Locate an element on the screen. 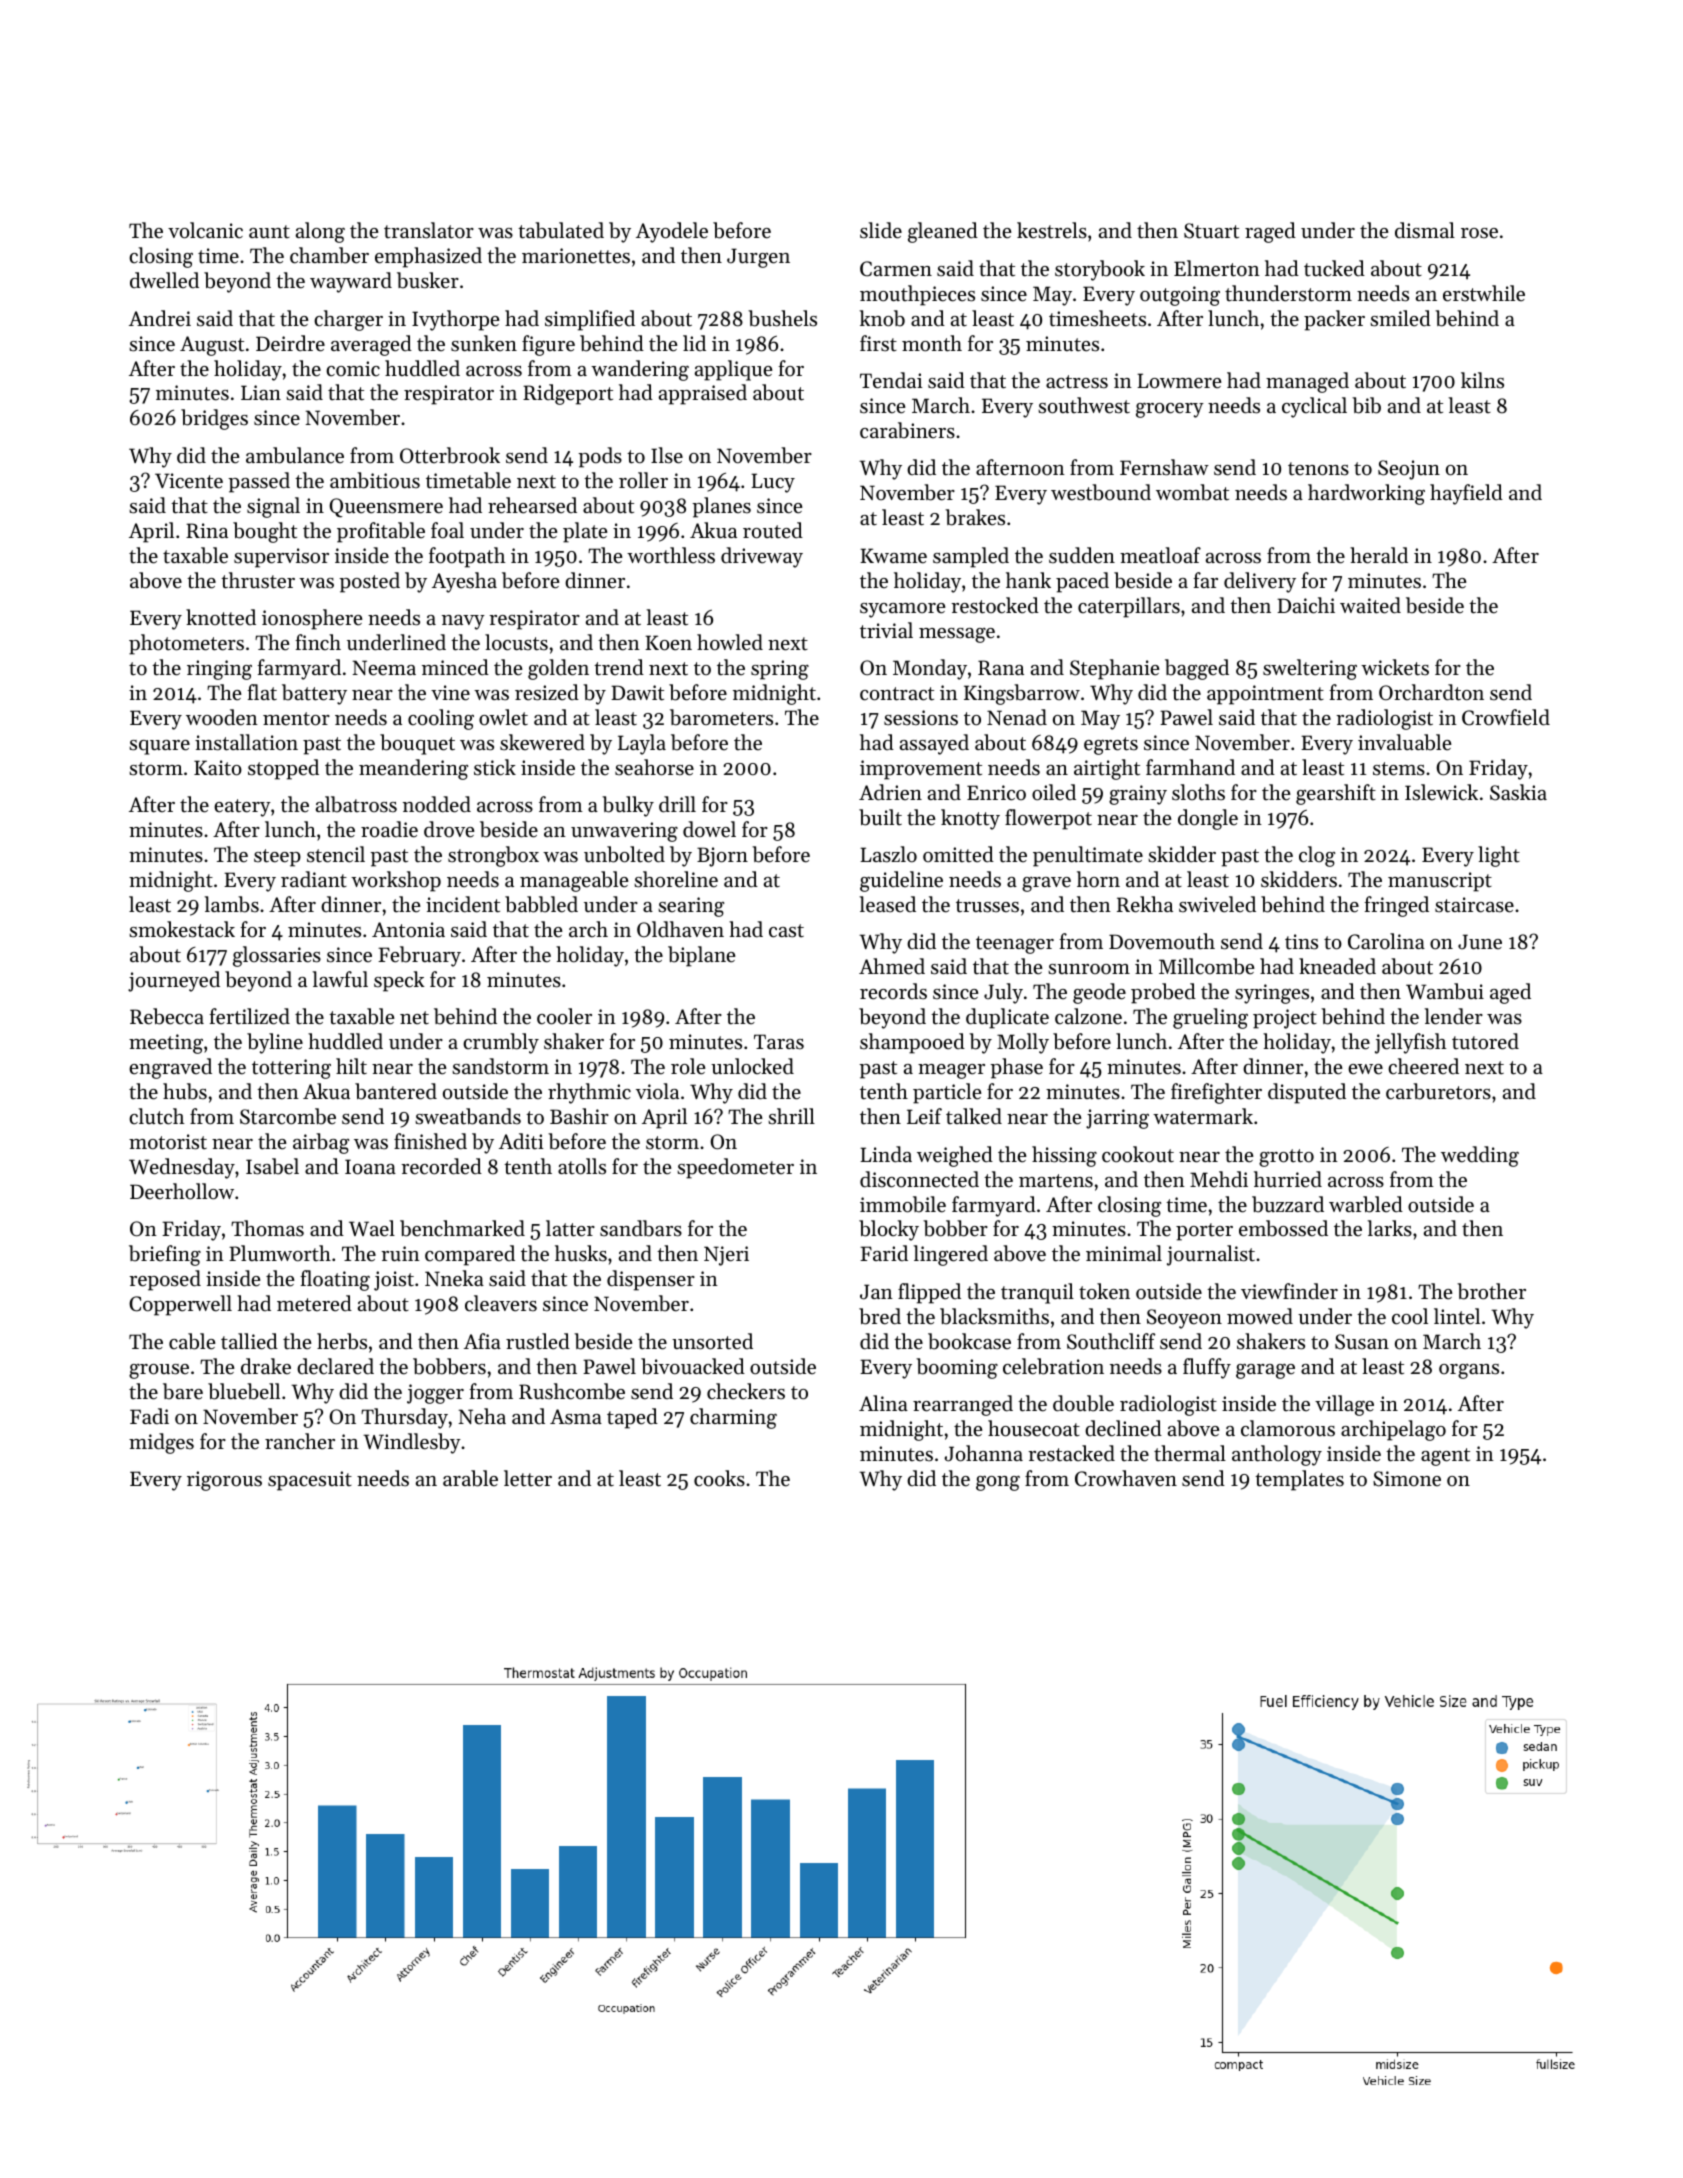 This screenshot has height=2178, width=1683. kilns is located at coordinates (1482, 380).
